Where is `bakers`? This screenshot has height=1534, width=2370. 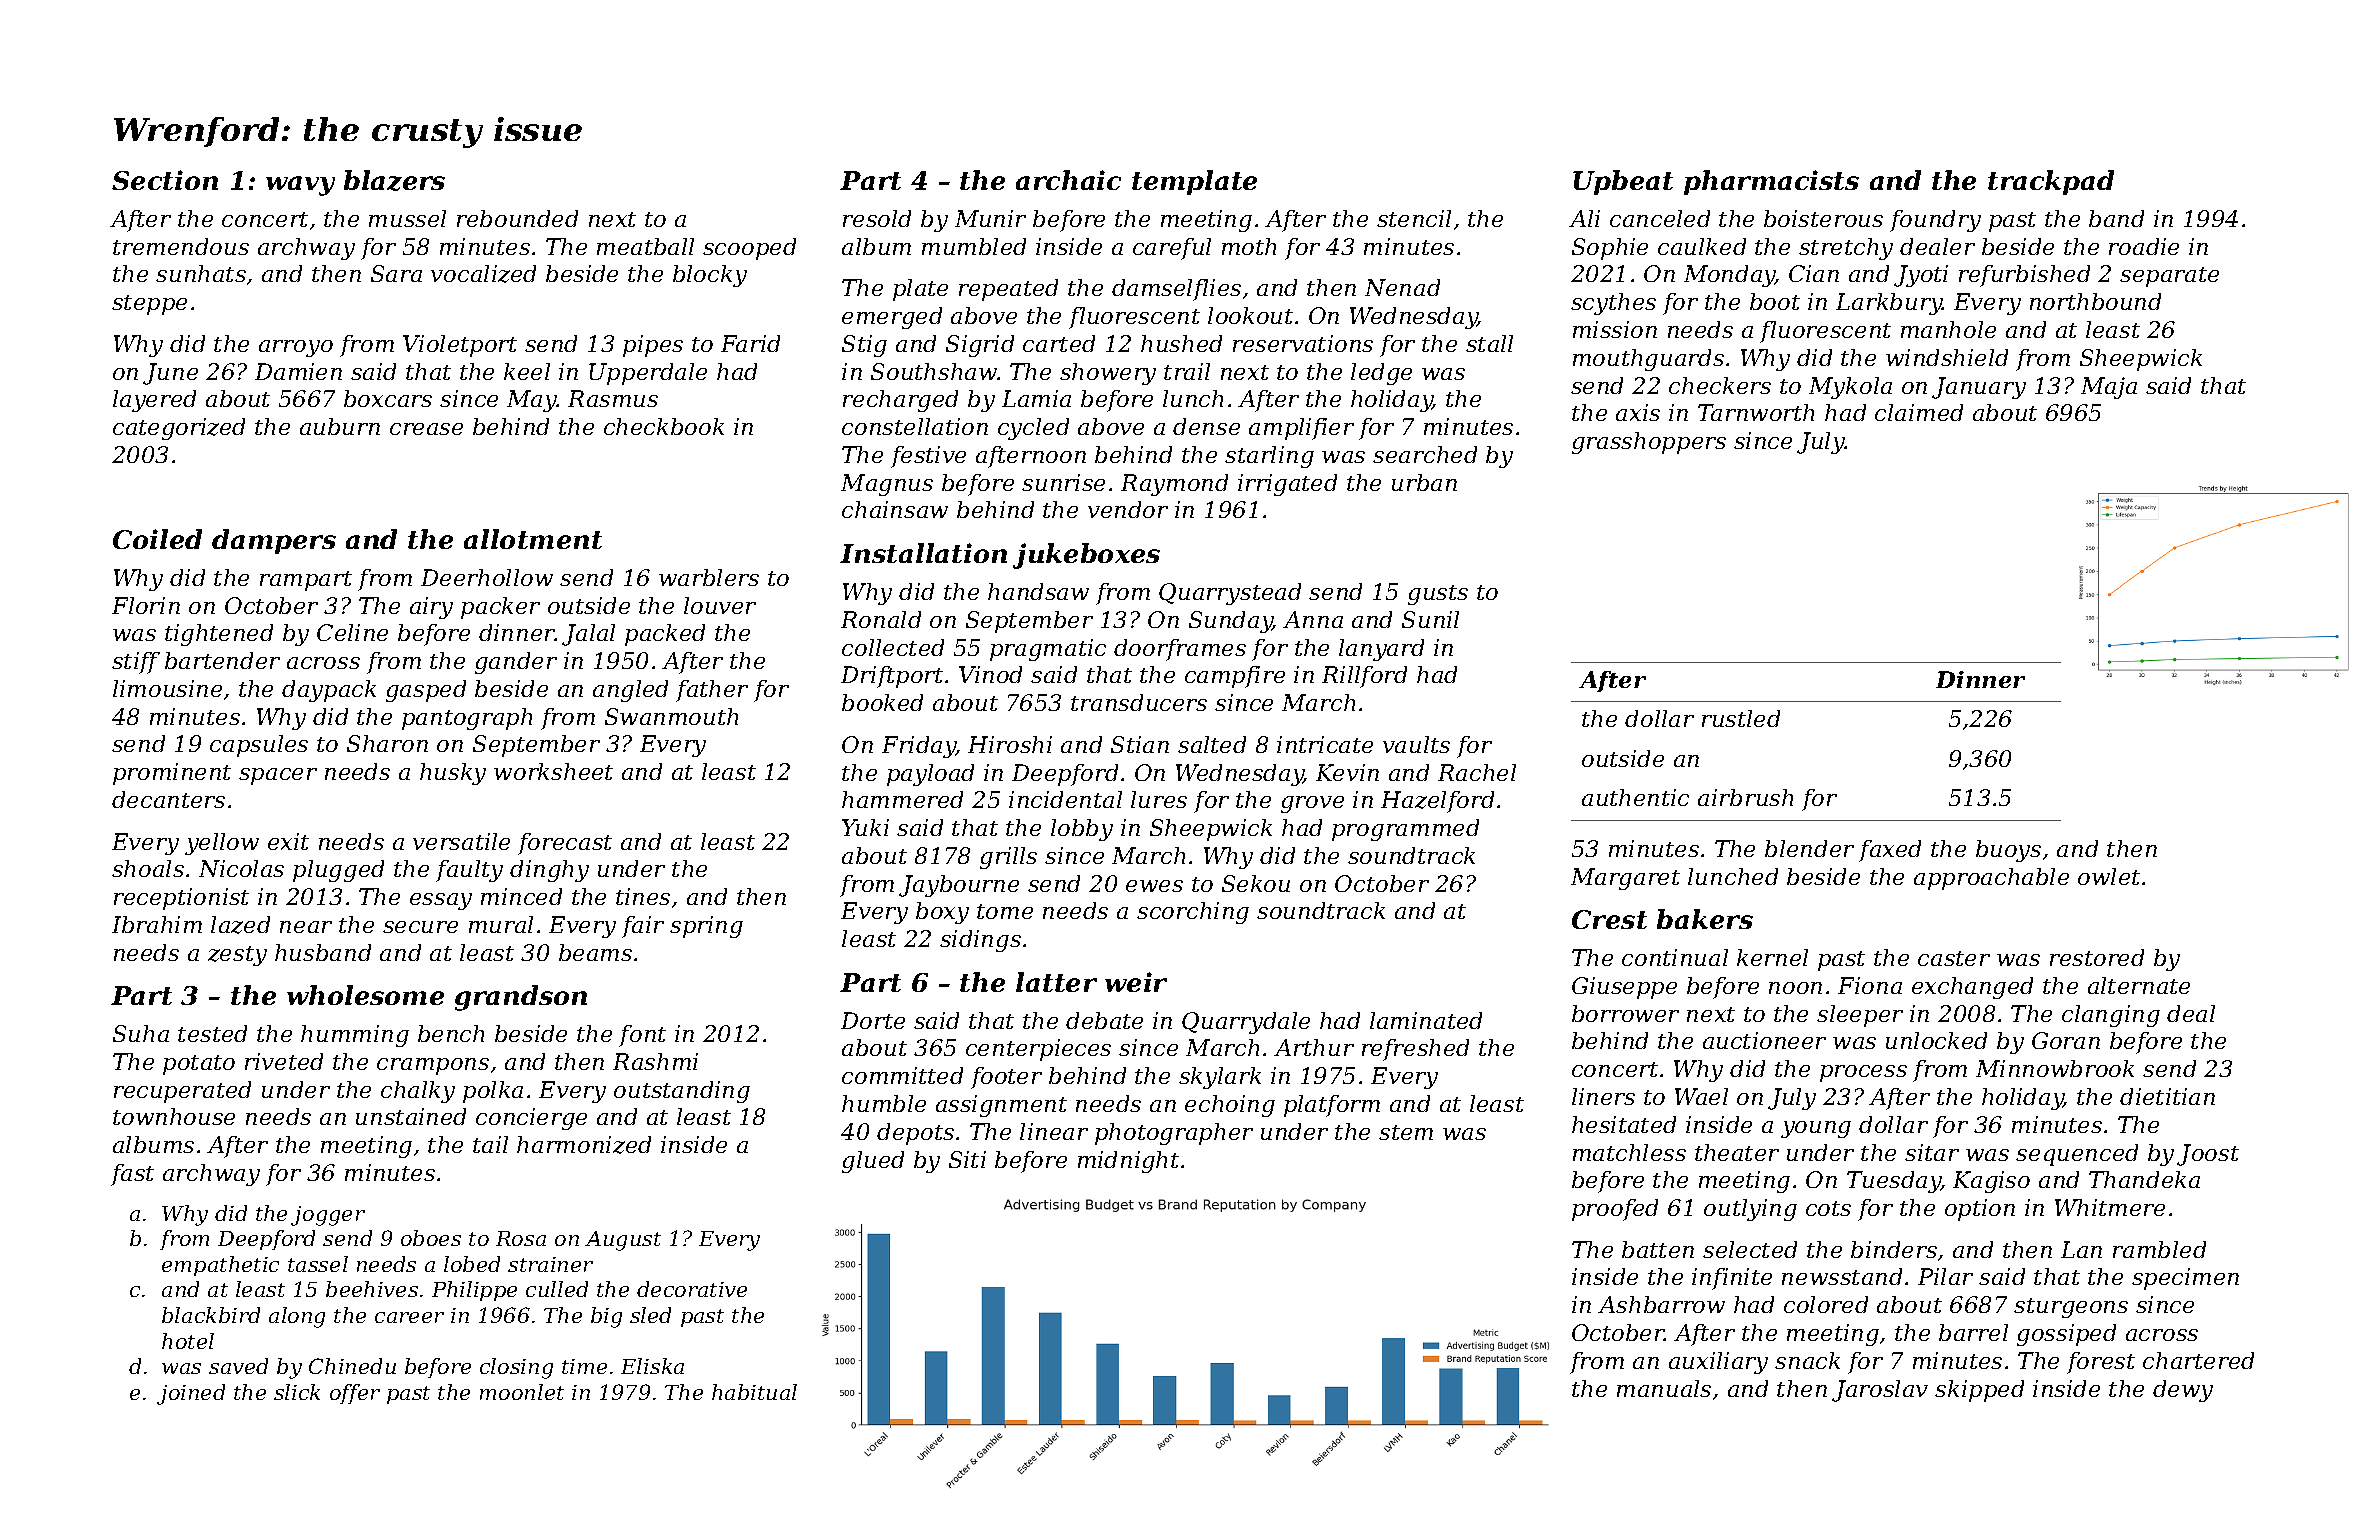 bakers is located at coordinates (1705, 919).
